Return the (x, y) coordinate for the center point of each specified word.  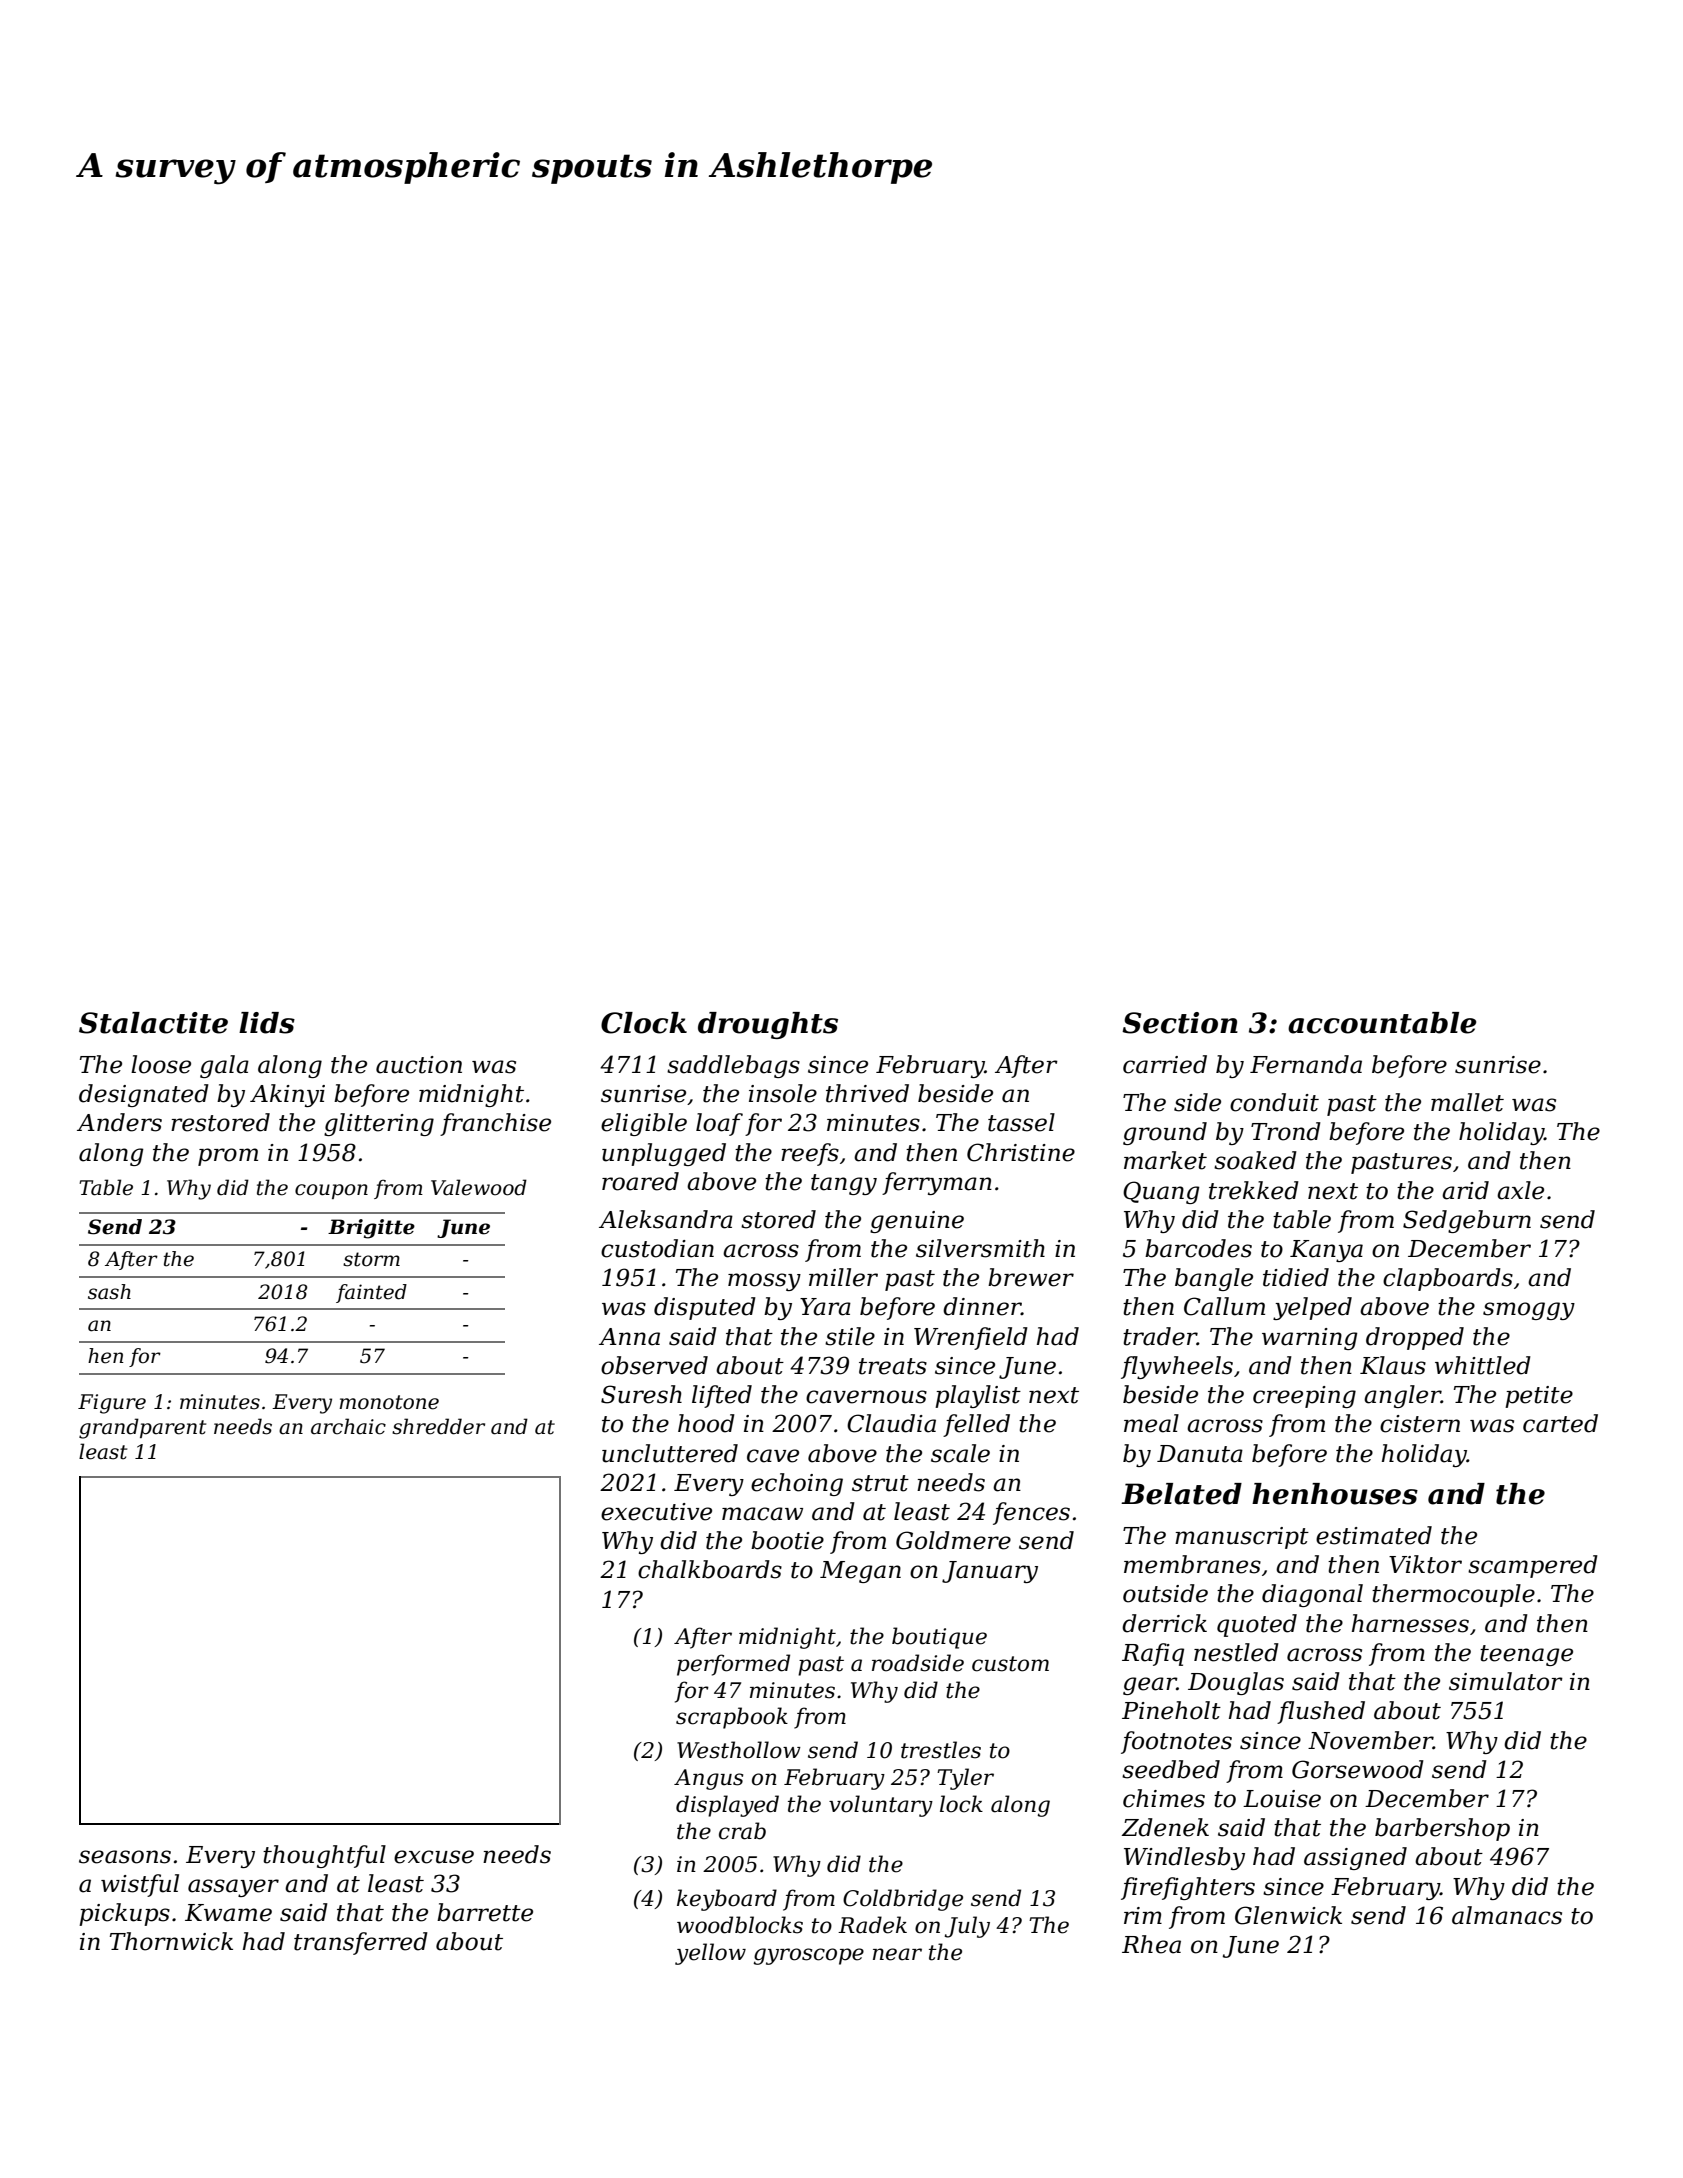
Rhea (1151, 1944)
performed (733, 1665)
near (897, 1954)
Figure (112, 1404)
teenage (1526, 1655)
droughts (768, 1025)
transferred (361, 1943)
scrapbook (732, 1718)
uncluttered (670, 1453)
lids (267, 1023)
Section (1180, 1023)
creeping (1304, 1397)
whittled (1483, 1365)
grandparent (142, 1428)
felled (976, 1425)
